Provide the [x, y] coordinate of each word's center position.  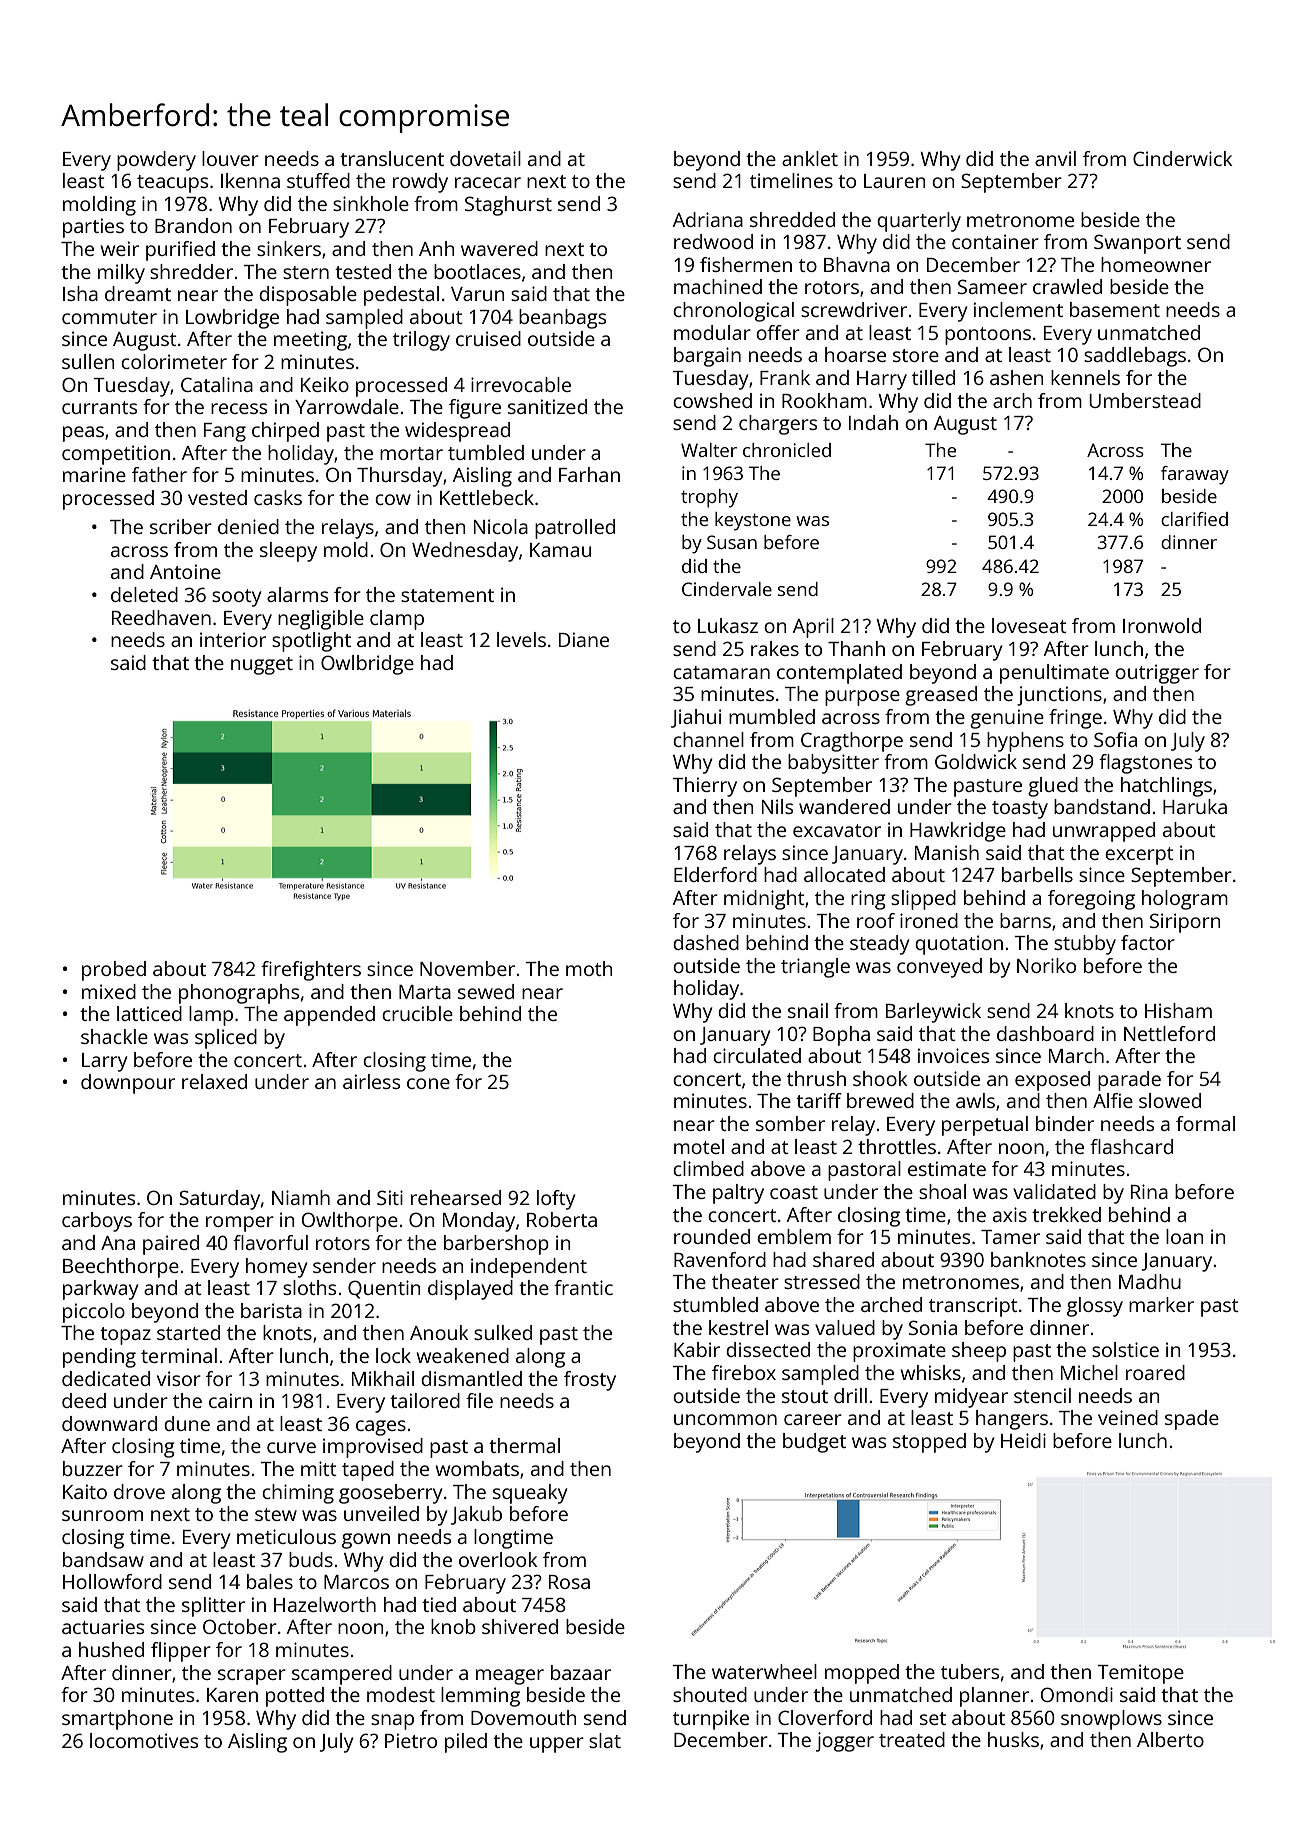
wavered [499, 248]
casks [278, 497]
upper [557, 1745]
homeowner [1156, 264]
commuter [109, 317]
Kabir [697, 1349]
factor [1148, 942]
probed [114, 971]
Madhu [1150, 1281]
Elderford [715, 874]
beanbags [562, 319]
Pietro [411, 1740]
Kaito [85, 1491]
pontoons [988, 336]
